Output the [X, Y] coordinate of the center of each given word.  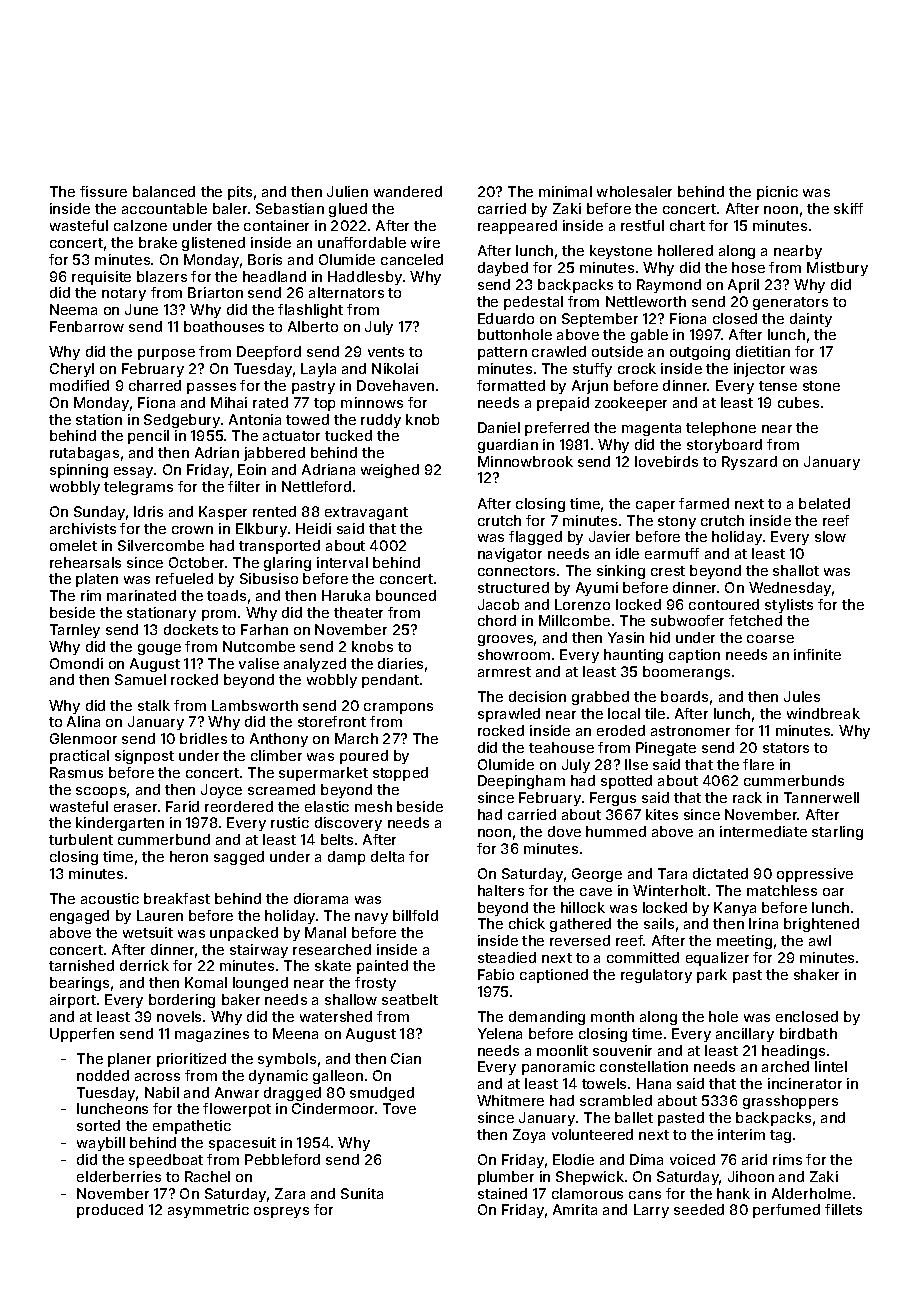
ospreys [281, 1212]
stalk [154, 705]
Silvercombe [161, 545]
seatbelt [410, 999]
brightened [821, 925]
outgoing [700, 353]
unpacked [244, 934]
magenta [651, 429]
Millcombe [574, 620]
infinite [817, 654]
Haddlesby [365, 278]
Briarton [215, 292]
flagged [535, 538]
